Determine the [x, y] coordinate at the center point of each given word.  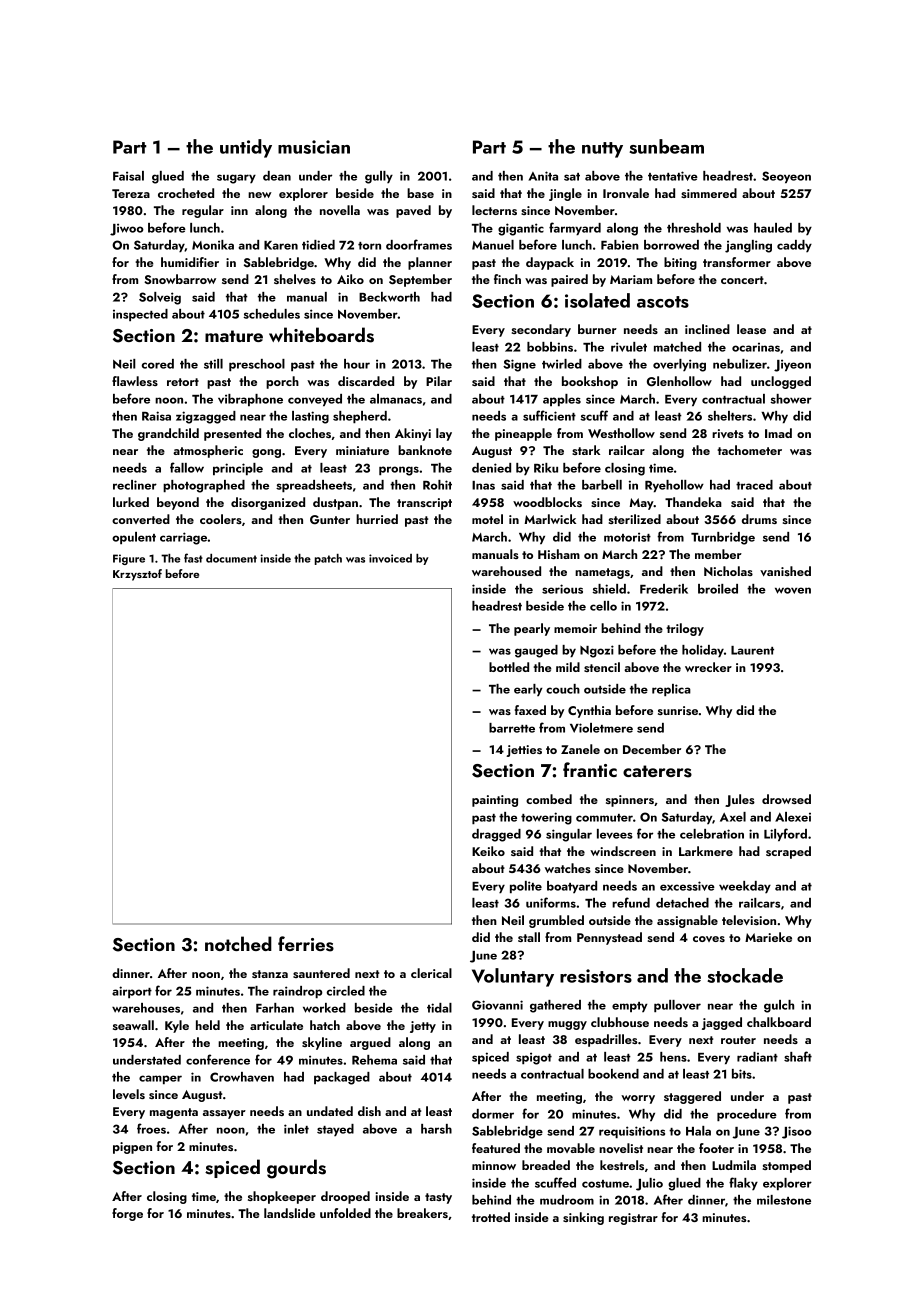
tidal [439, 1008]
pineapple [523, 434]
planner [430, 263]
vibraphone [250, 400]
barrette [512, 728]
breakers [422, 1213]
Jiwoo [127, 229]
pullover [677, 1006]
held [208, 1025]
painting [495, 801]
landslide [289, 1213]
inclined [707, 329]
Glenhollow [679, 381]
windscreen [623, 851]
